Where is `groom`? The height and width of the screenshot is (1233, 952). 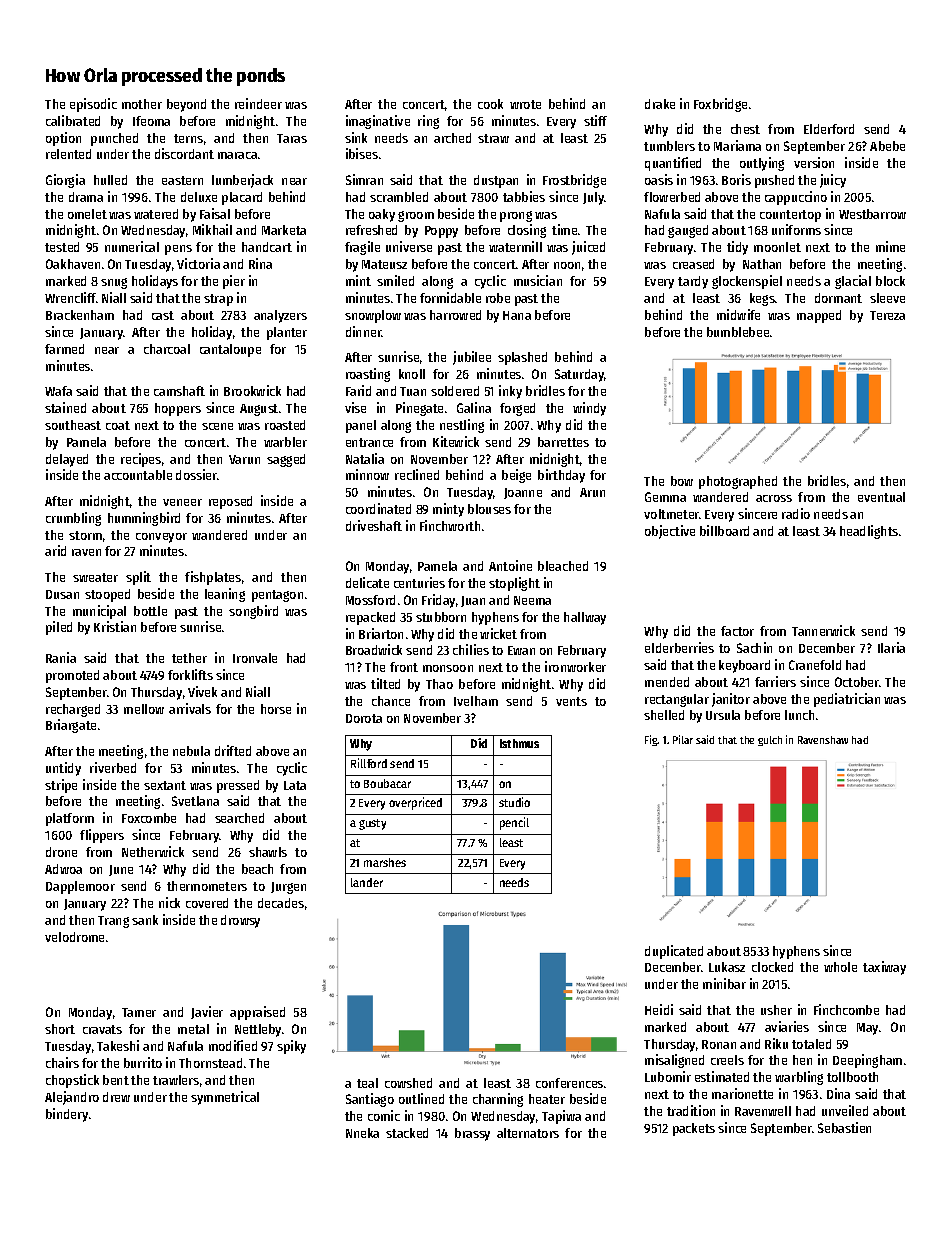
groom is located at coordinates (416, 216).
